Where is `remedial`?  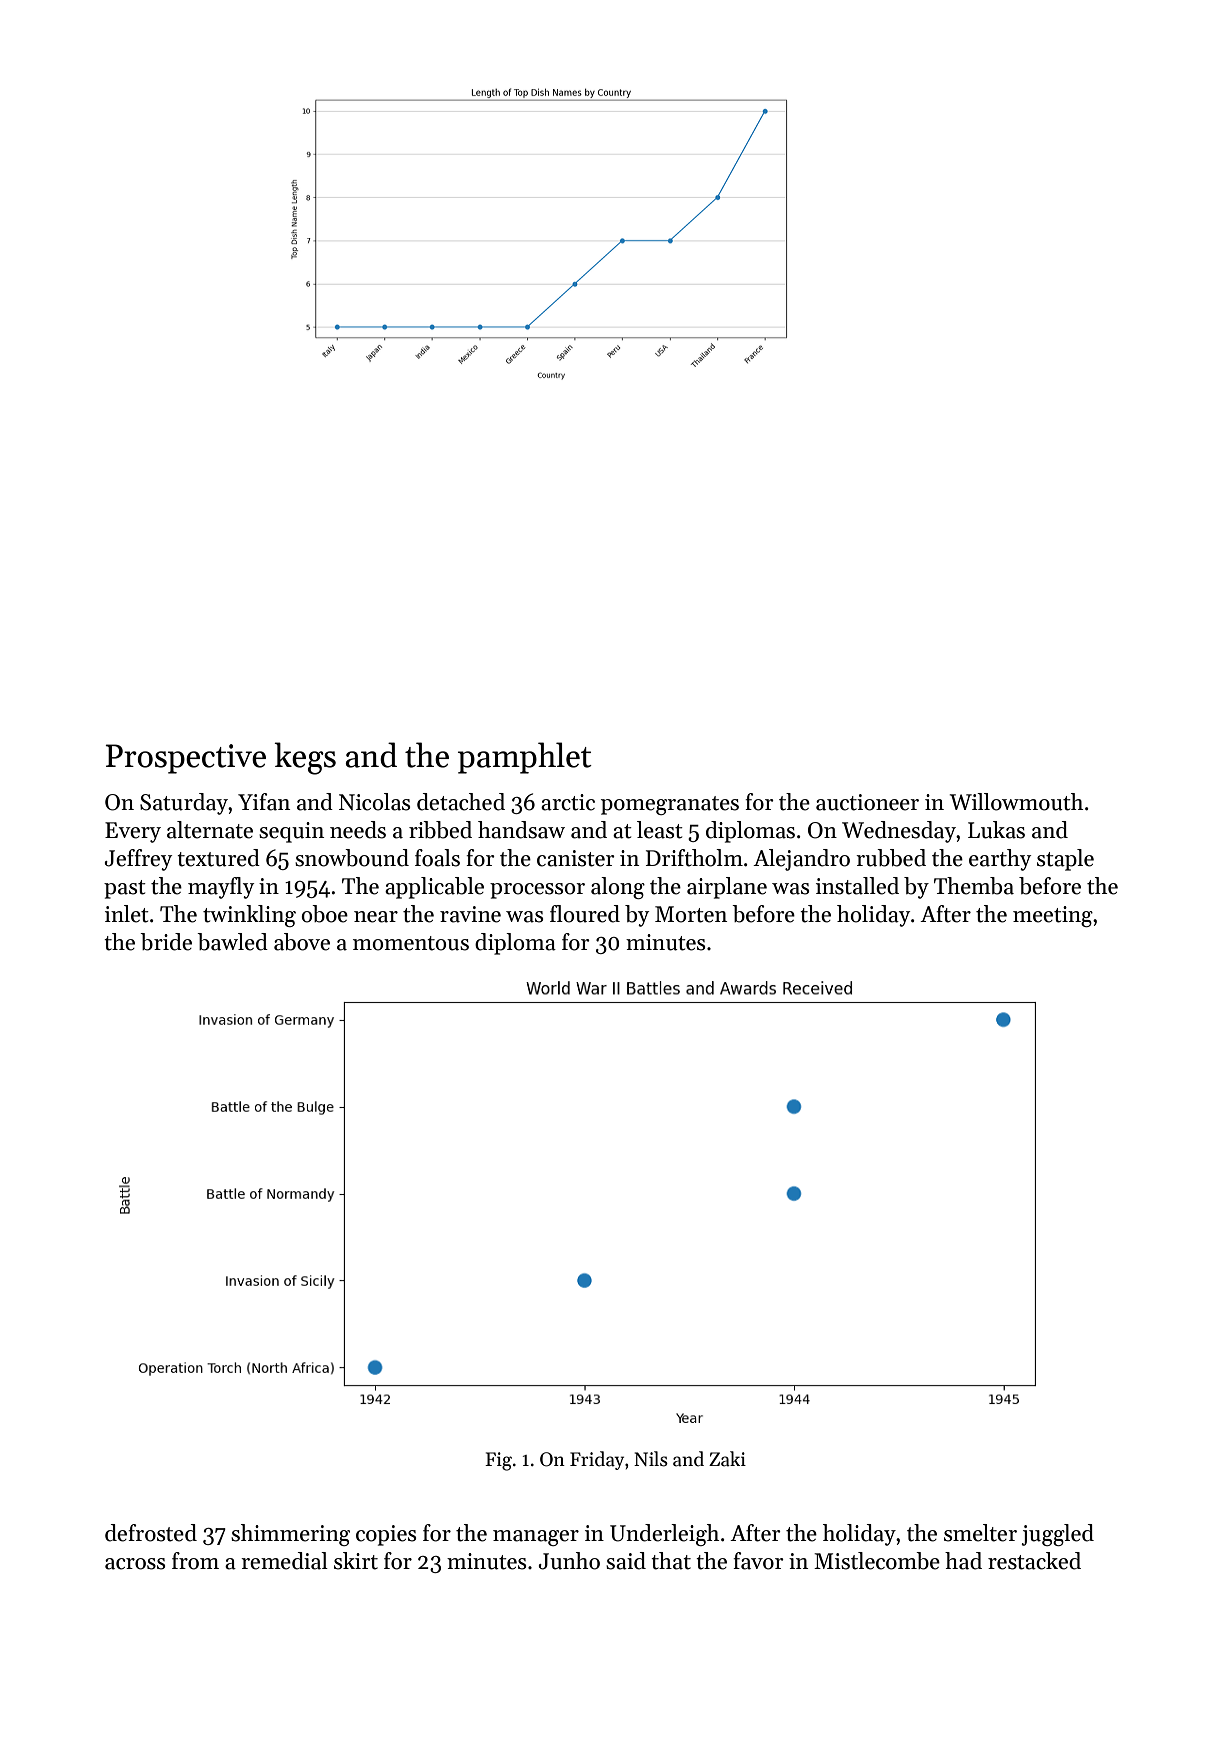
remedial is located at coordinates (284, 1561).
